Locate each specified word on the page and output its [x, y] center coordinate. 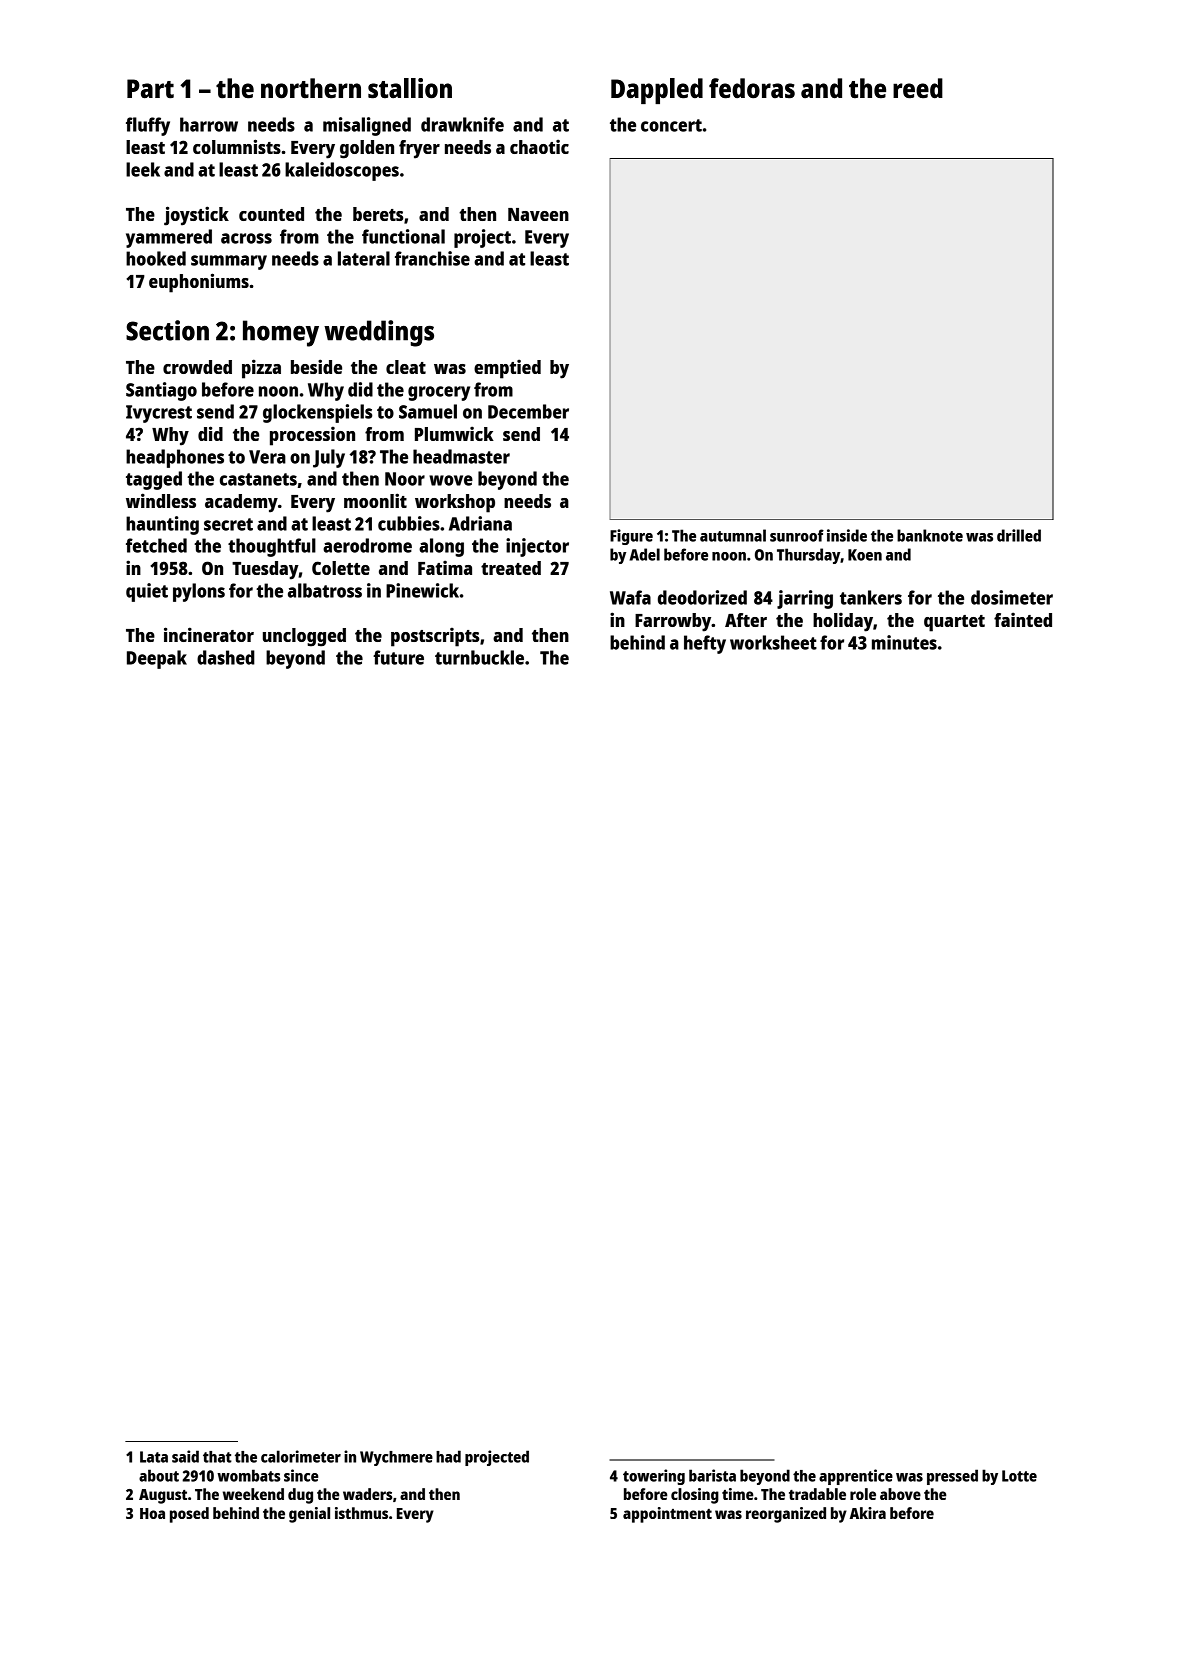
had [448, 1456]
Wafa [630, 597]
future [398, 657]
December [528, 411]
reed [918, 88]
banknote [930, 535]
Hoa [152, 1513]
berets [378, 214]
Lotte [1019, 1476]
